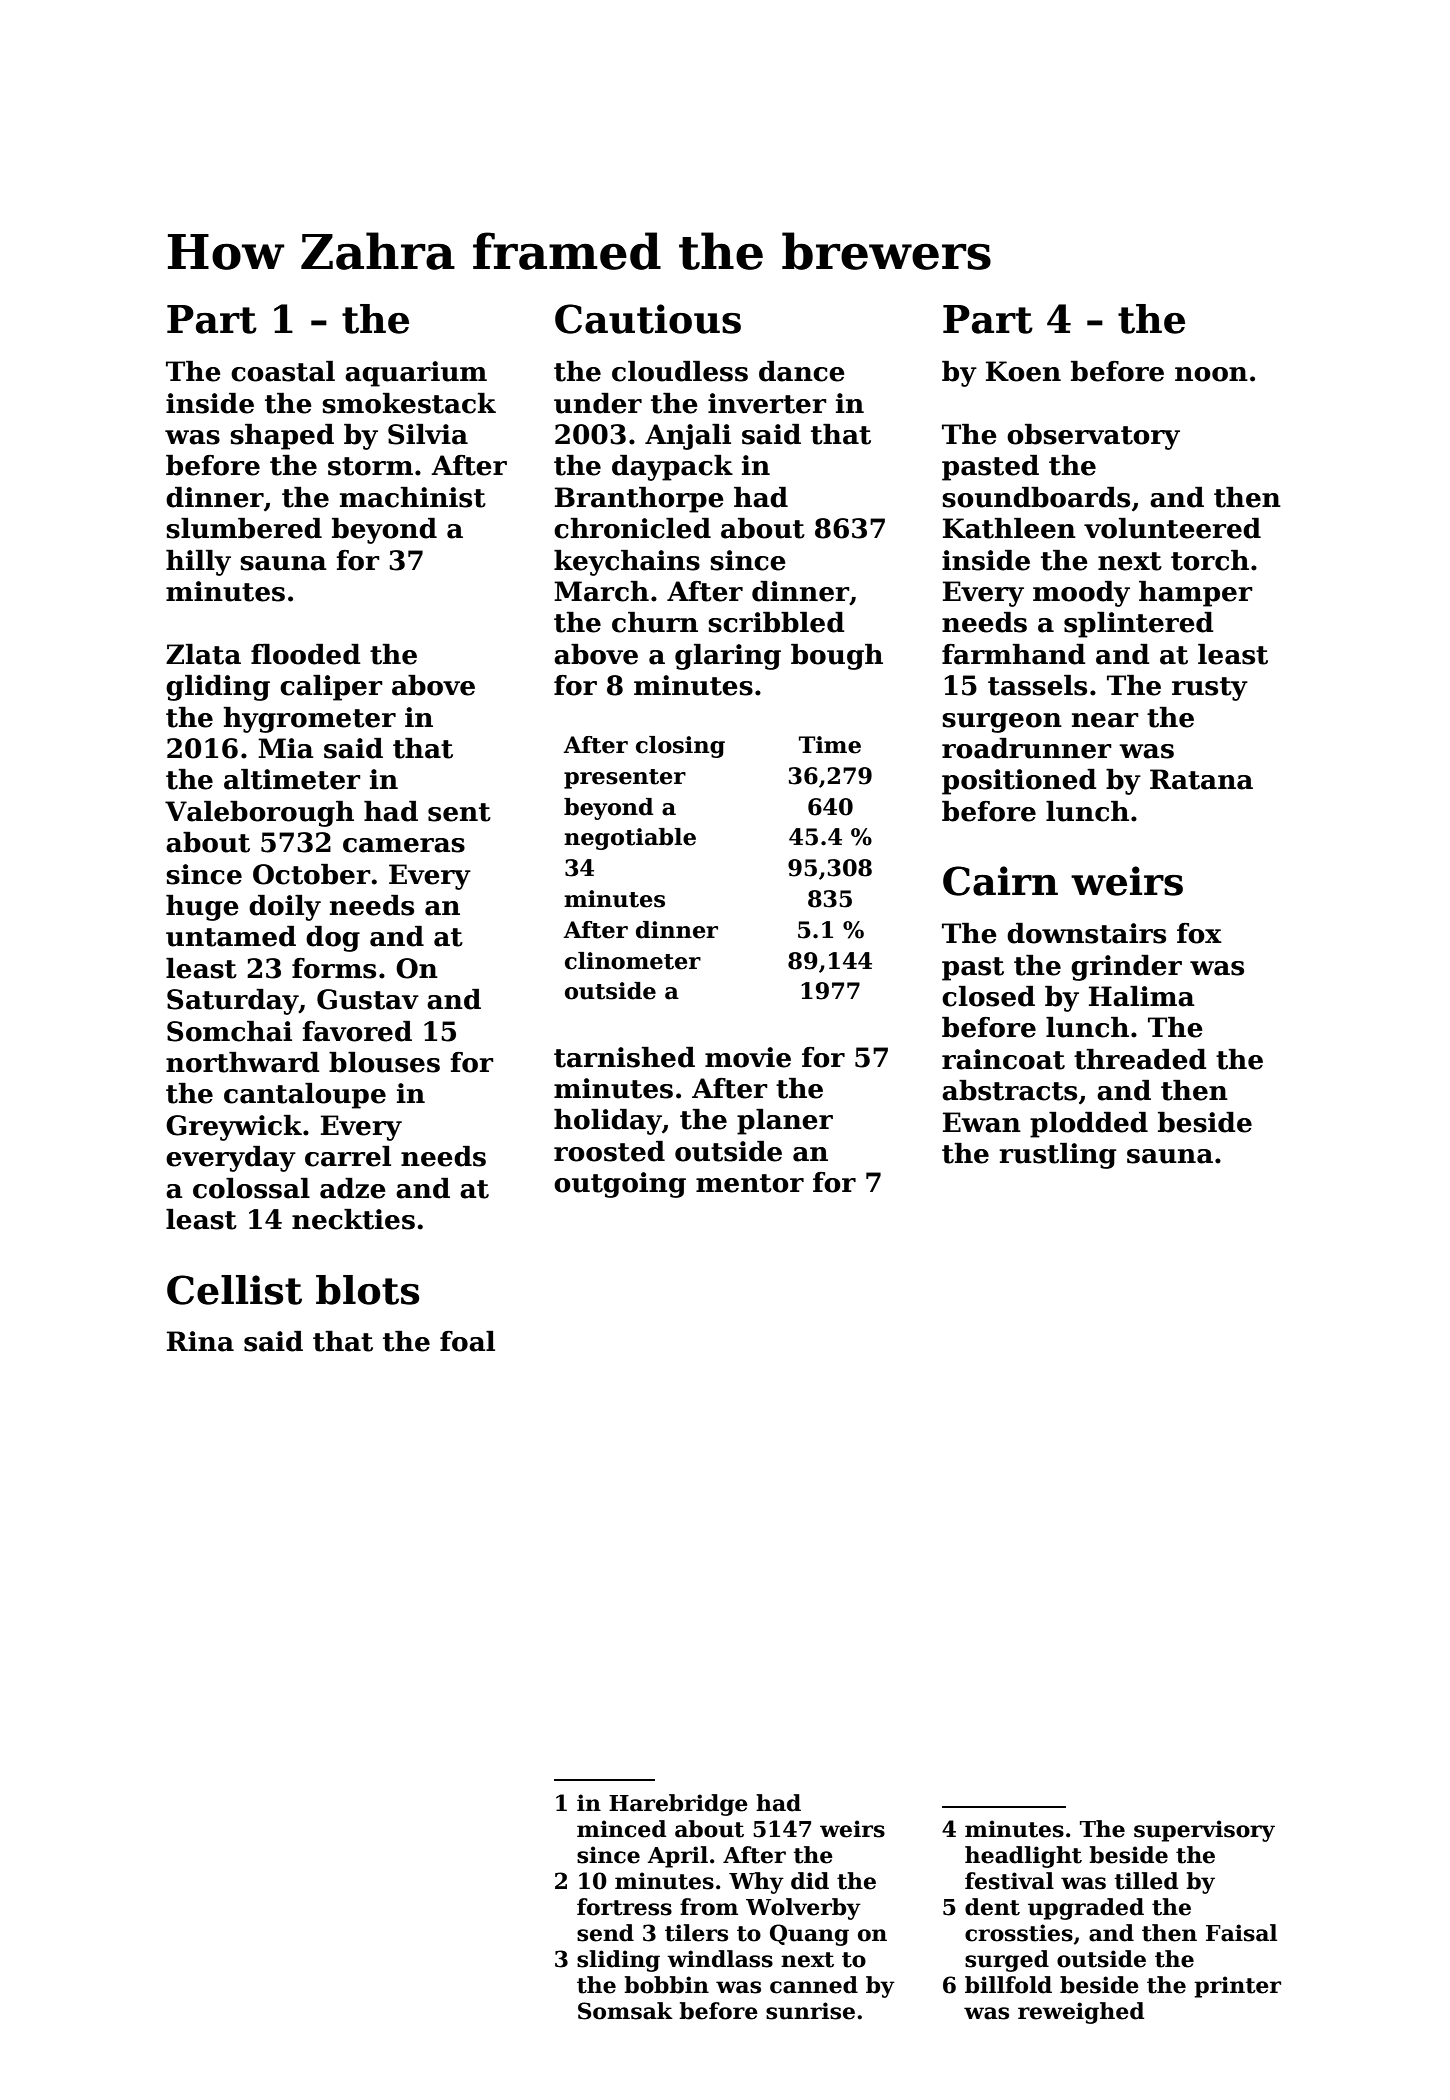 This screenshot has height=2100, width=1450. I want to click on send, so click(605, 1933).
